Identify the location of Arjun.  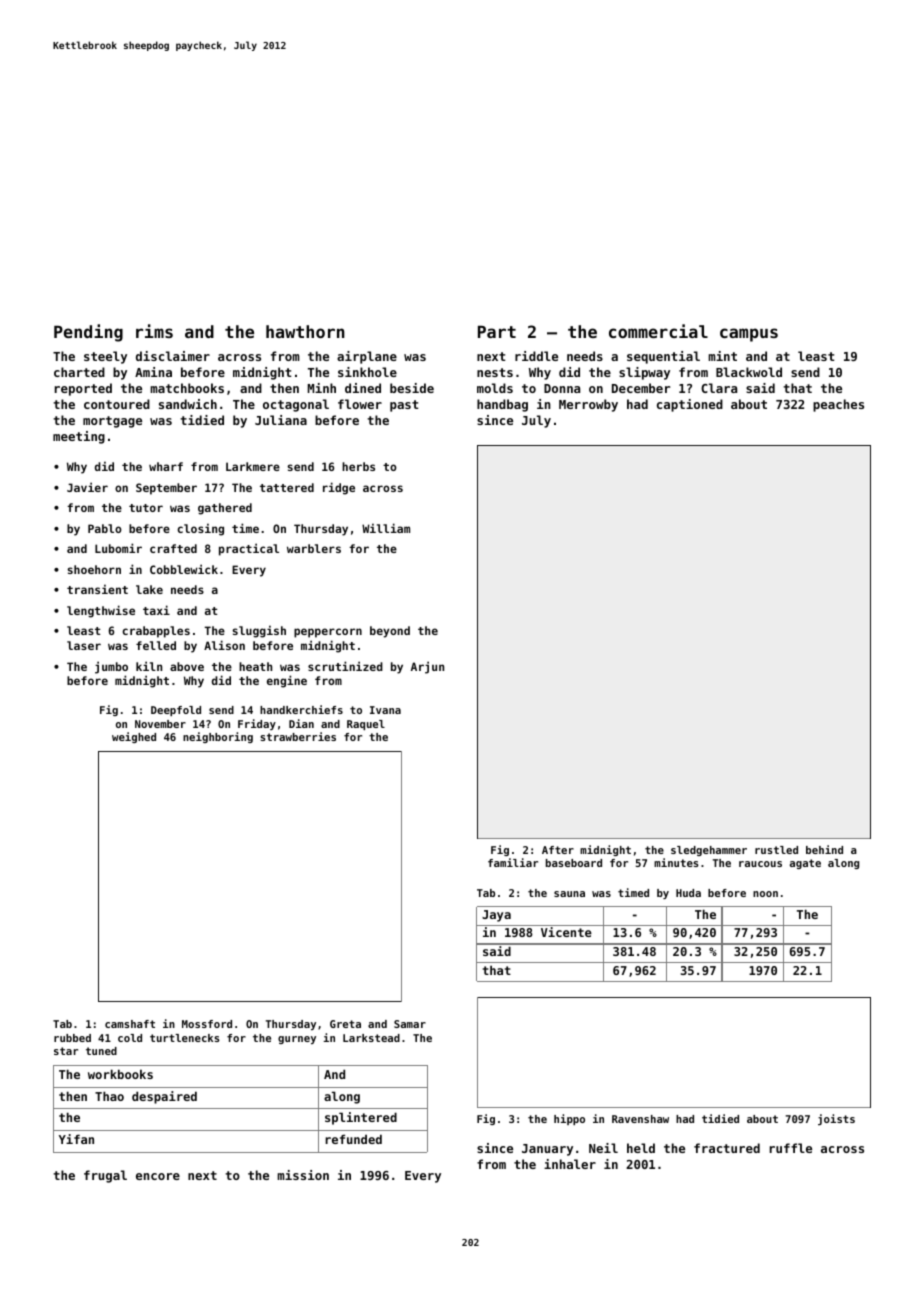
(427, 667).
